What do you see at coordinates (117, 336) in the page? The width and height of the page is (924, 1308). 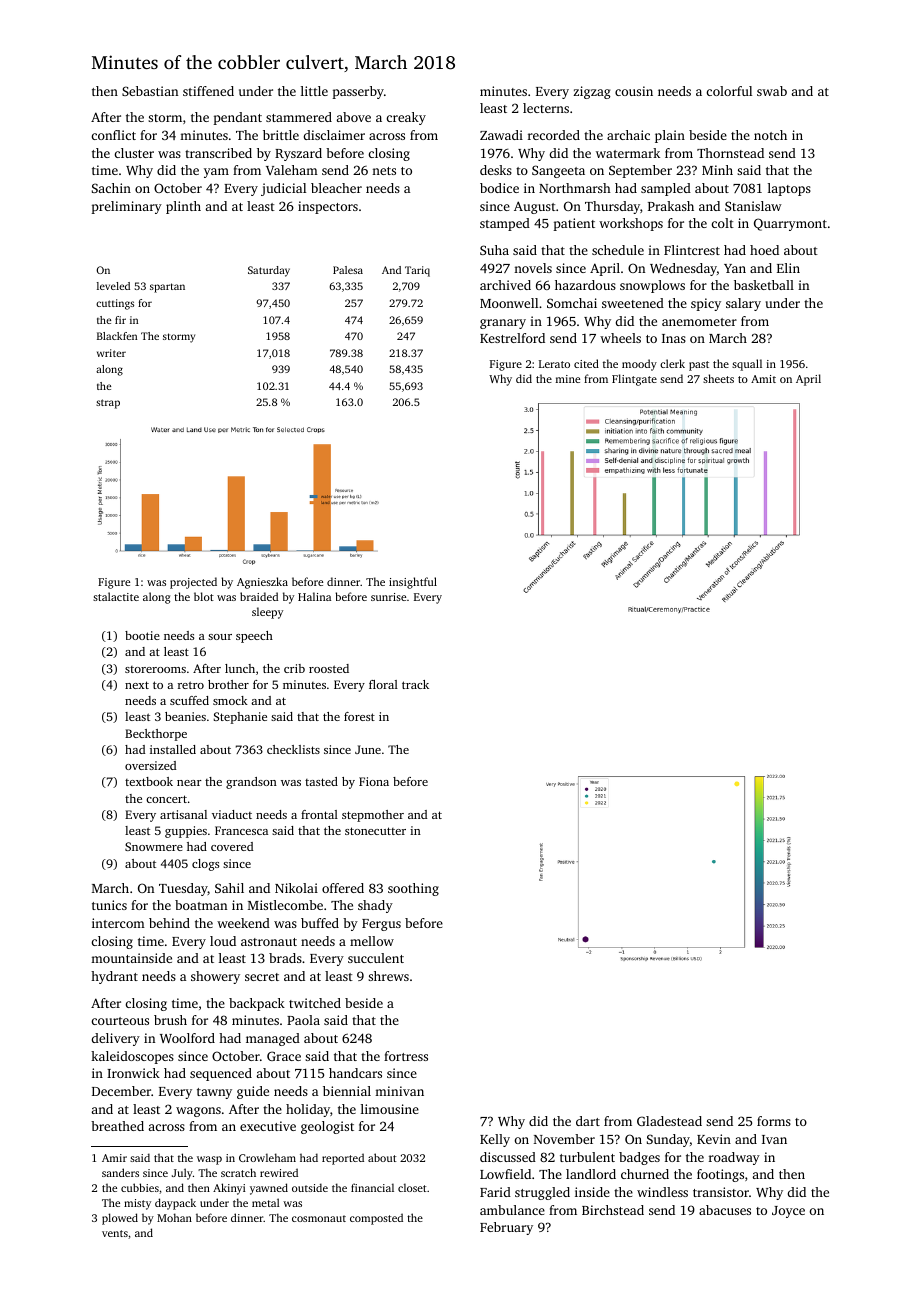 I see `Blackfen` at bounding box center [117, 336].
